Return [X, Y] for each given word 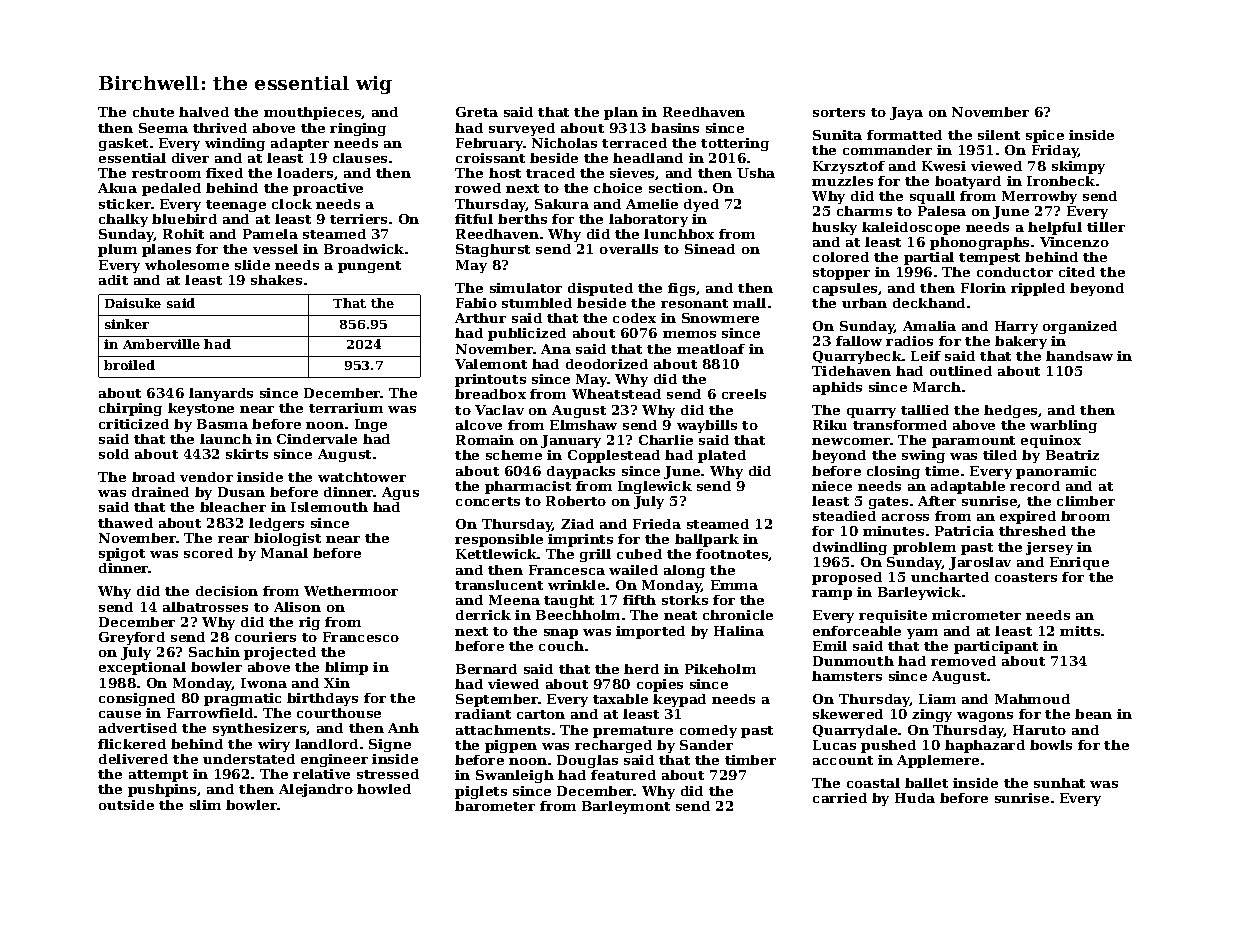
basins [675, 128]
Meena [514, 600]
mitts [1080, 631]
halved [204, 112]
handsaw [1079, 356]
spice [1045, 136]
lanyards [221, 394]
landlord [326, 744]
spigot [122, 554]
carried [840, 798]
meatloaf [711, 349]
